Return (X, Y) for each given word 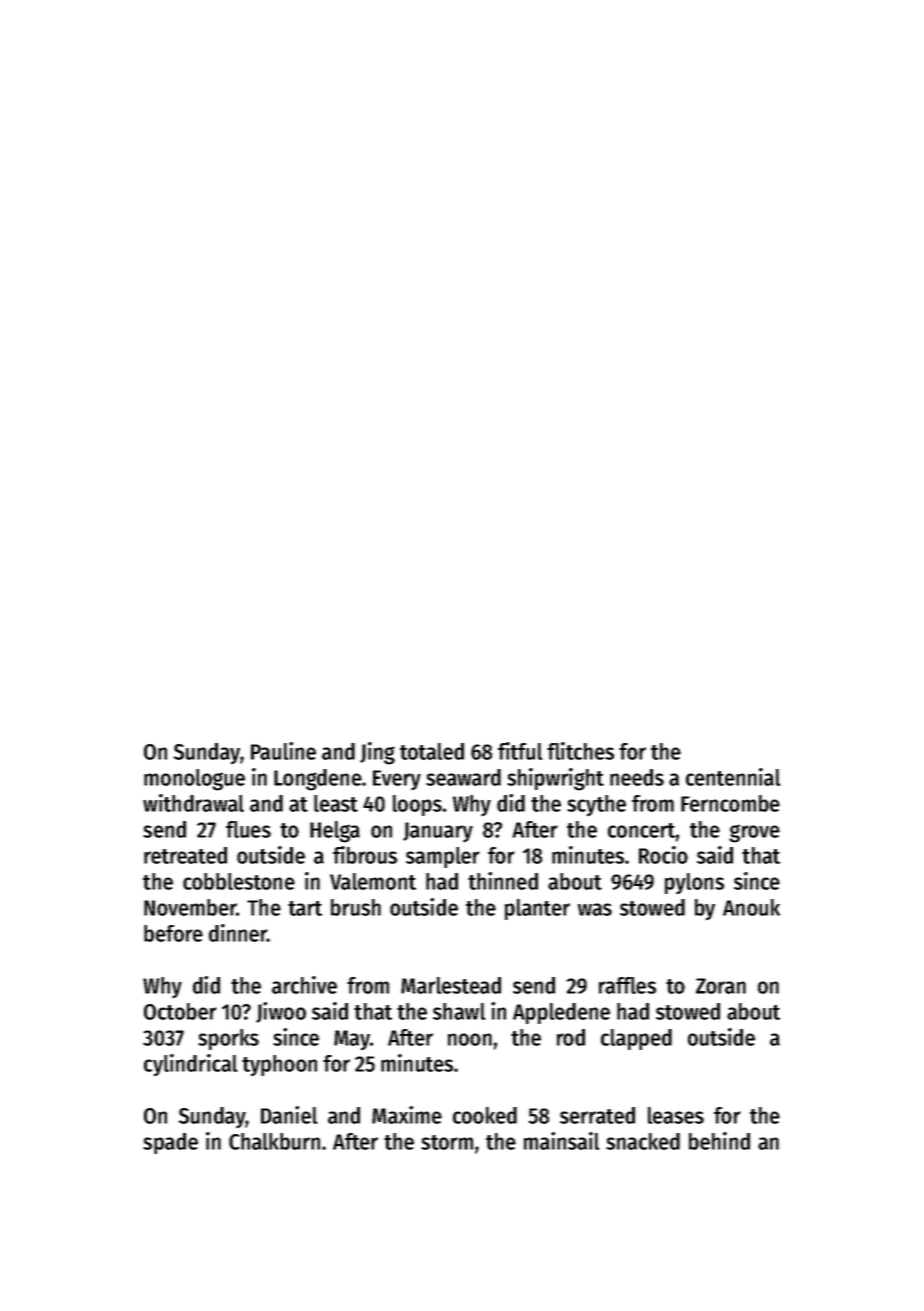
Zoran (721, 986)
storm (447, 1142)
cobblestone (239, 881)
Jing (377, 753)
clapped (636, 1039)
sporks (228, 1039)
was (595, 909)
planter (537, 909)
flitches (580, 751)
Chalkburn (274, 1141)
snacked (643, 1141)
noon (470, 1039)
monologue (194, 780)
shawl (459, 1011)
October (180, 1011)
